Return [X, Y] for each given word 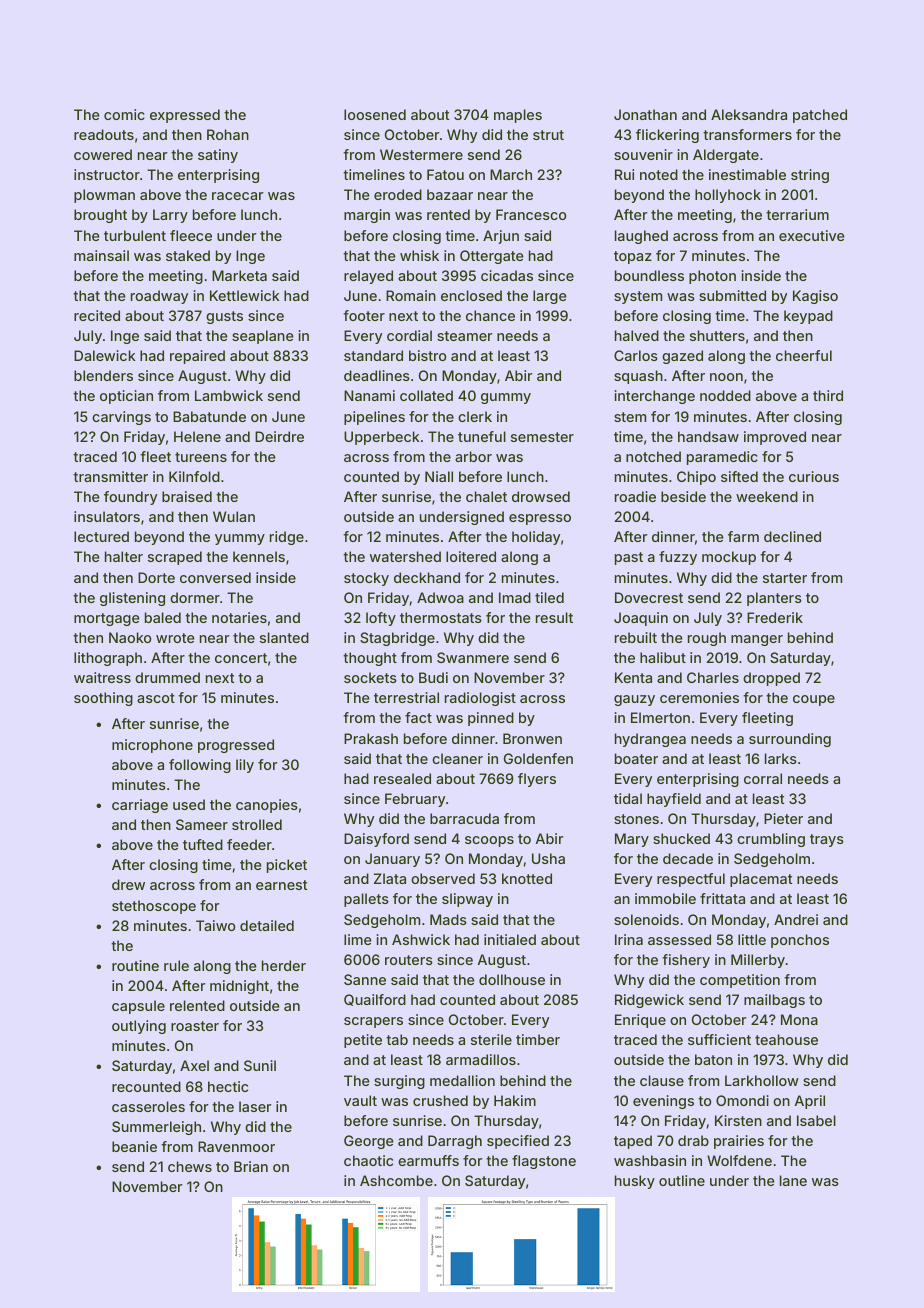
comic [124, 114]
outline [682, 1180]
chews [190, 1166]
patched [820, 116]
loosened [375, 114]
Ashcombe [396, 1180]
